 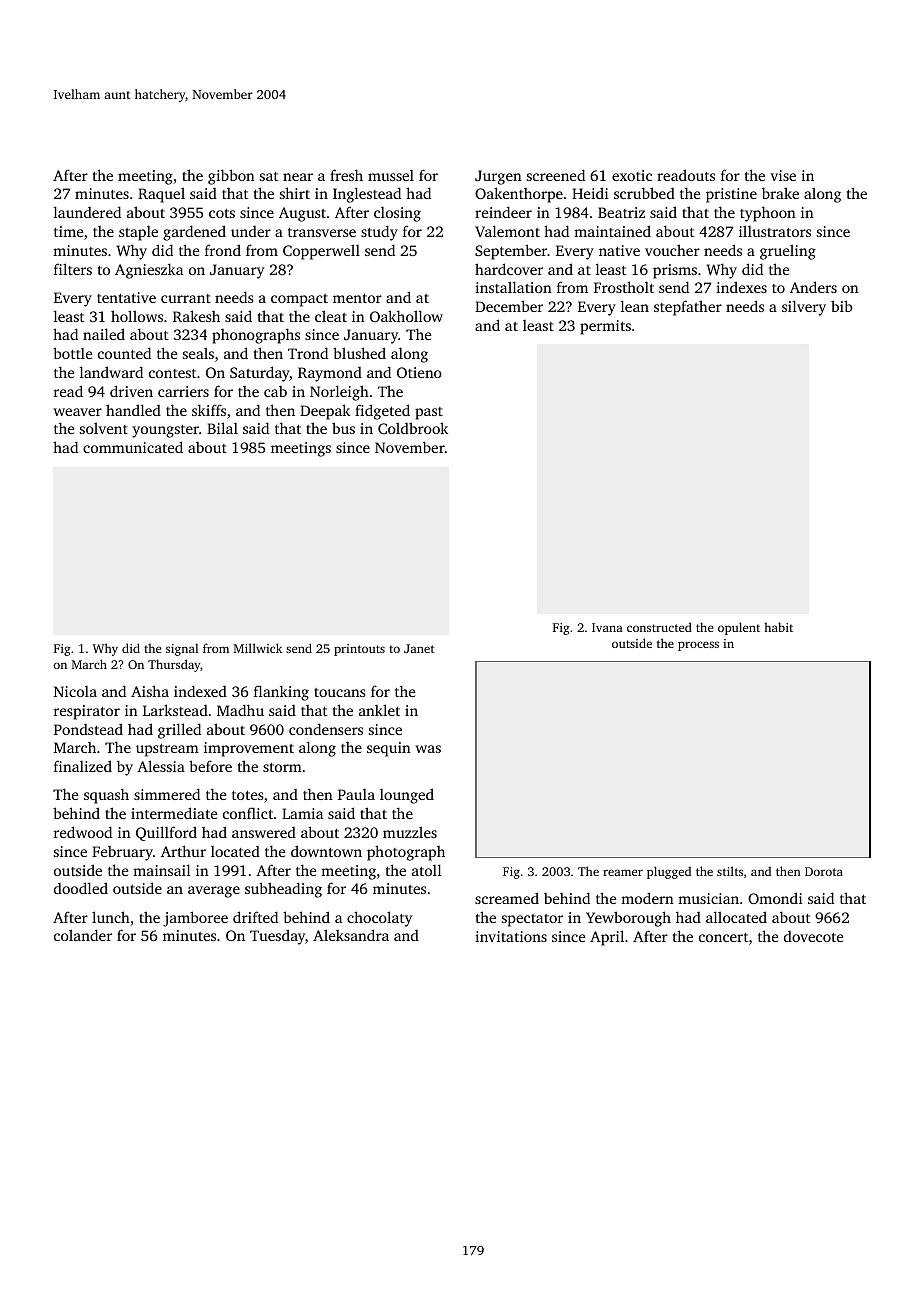 I want to click on vise, so click(x=783, y=175).
